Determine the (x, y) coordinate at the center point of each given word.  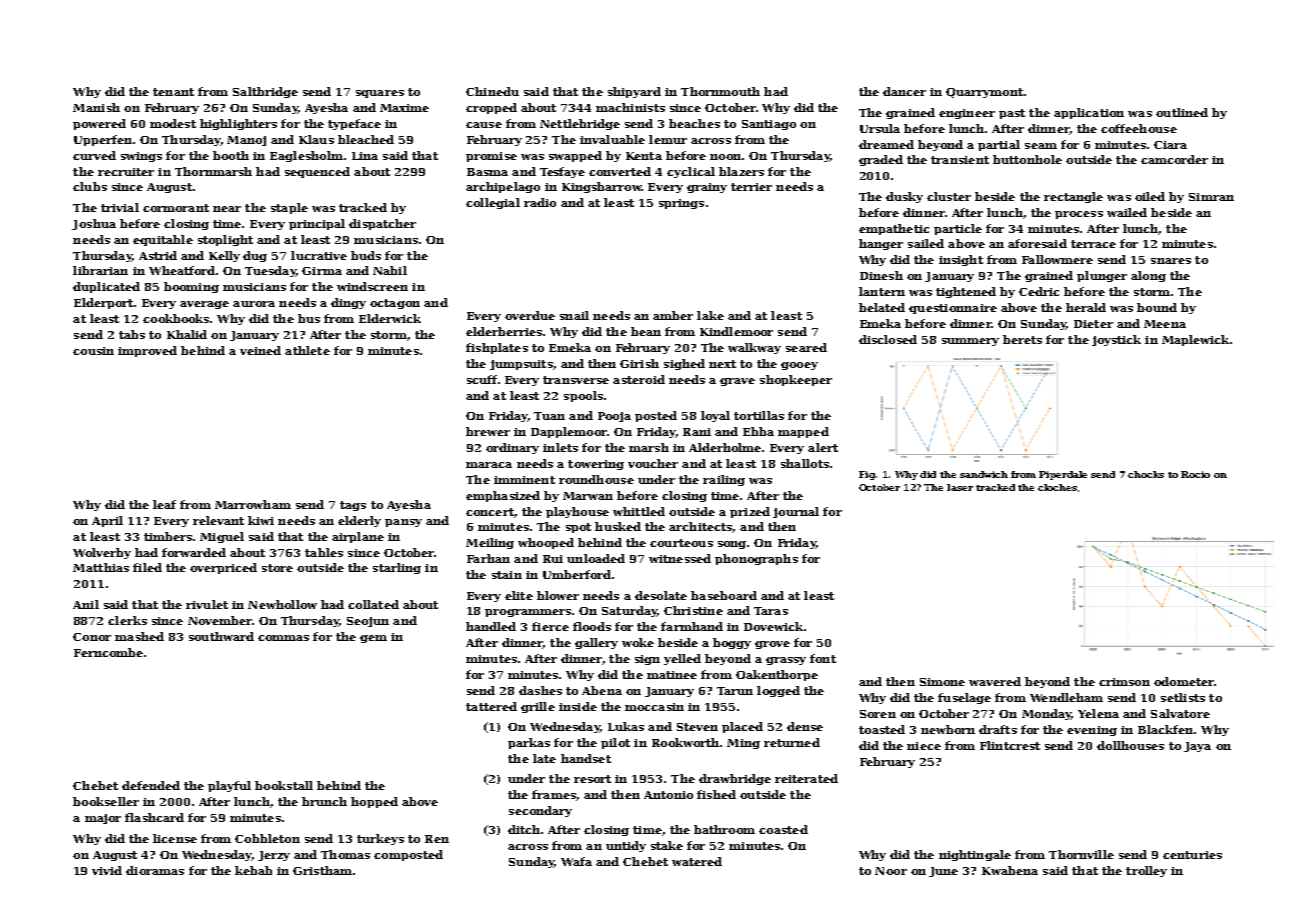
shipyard (634, 92)
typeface (354, 124)
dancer (904, 91)
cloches (1057, 487)
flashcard (154, 817)
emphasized (503, 496)
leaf (164, 504)
